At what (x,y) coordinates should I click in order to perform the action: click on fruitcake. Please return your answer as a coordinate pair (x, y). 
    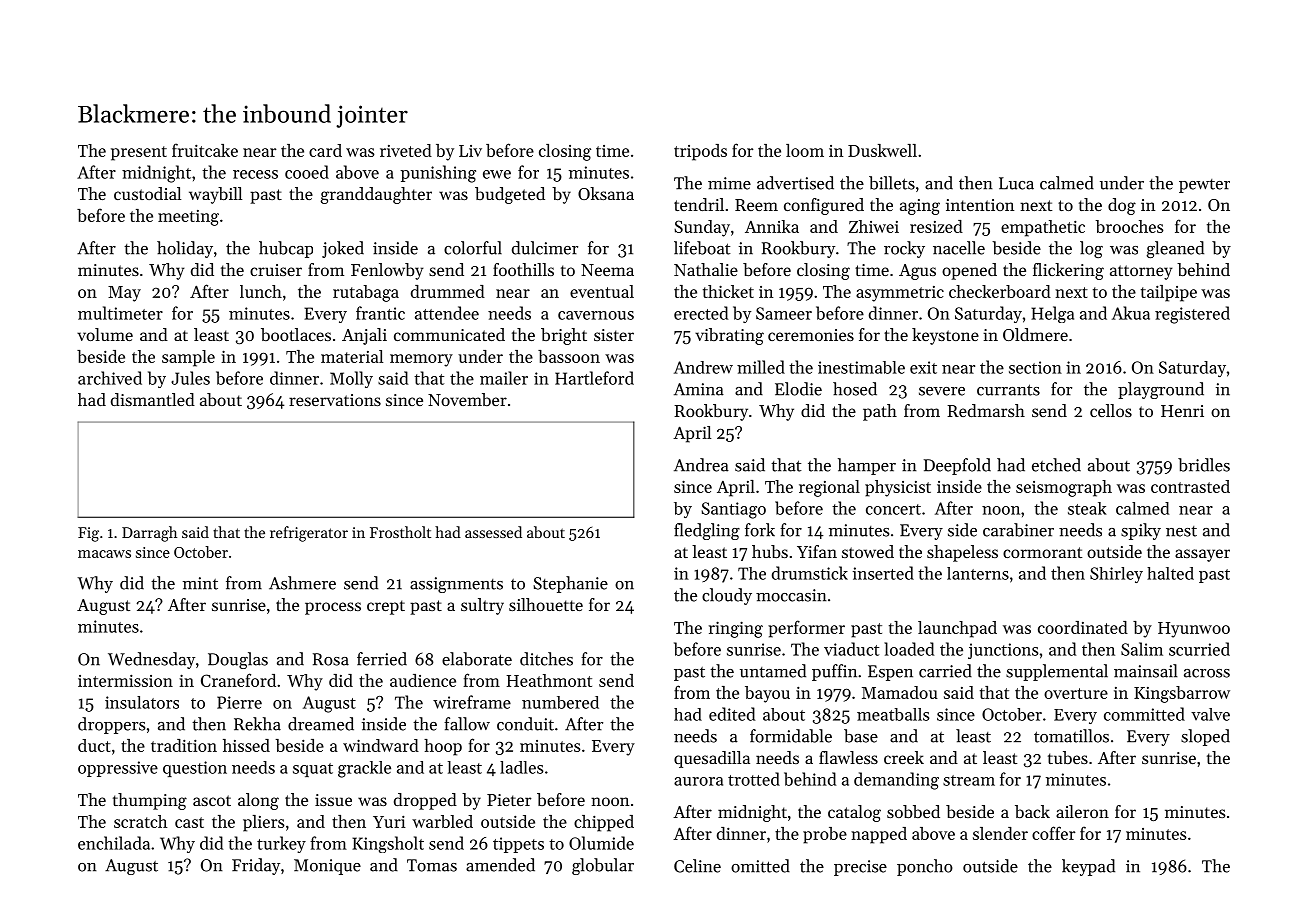
    Looking at the image, I should click on (205, 150).
